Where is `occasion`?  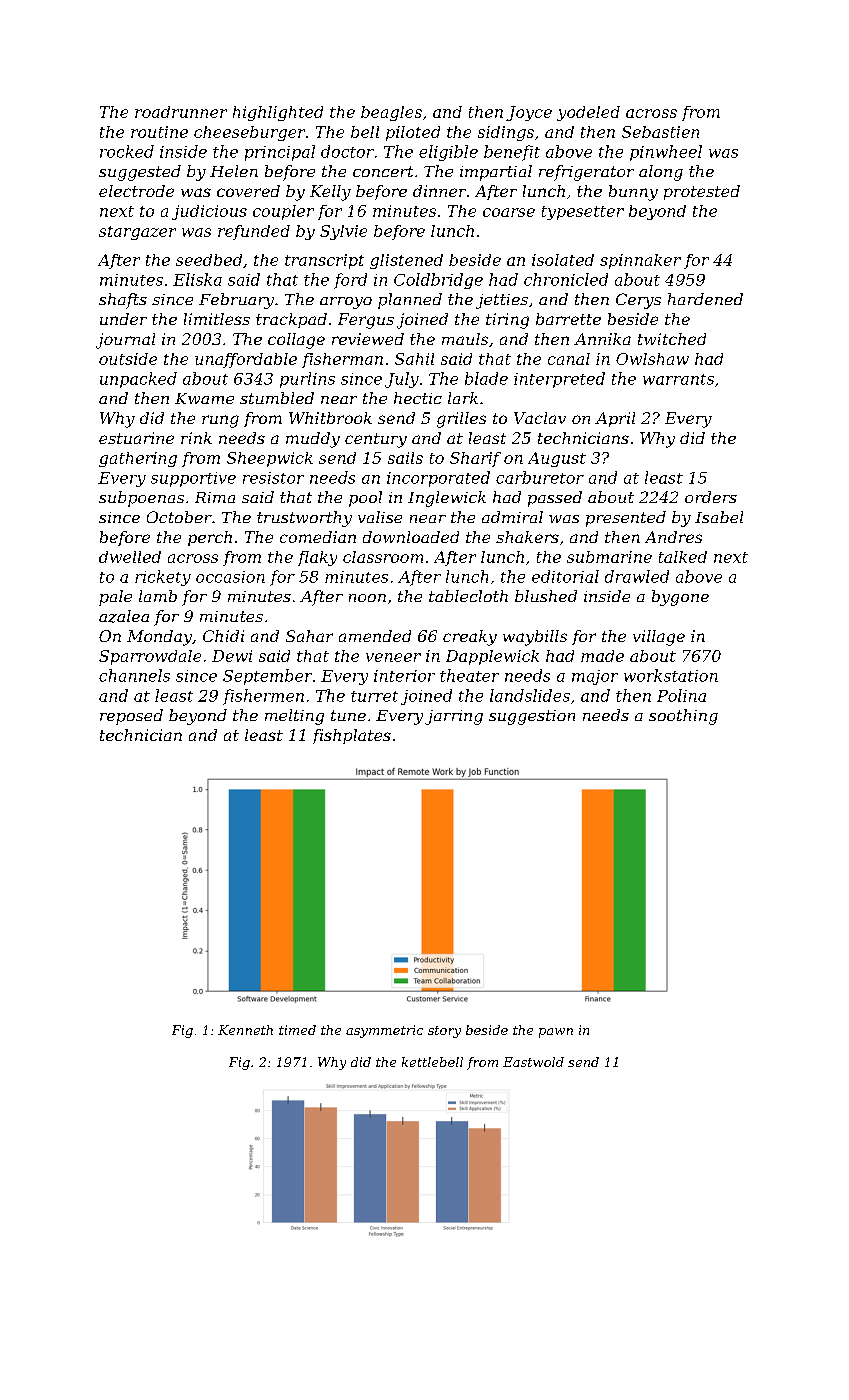
occasion is located at coordinates (230, 577).
